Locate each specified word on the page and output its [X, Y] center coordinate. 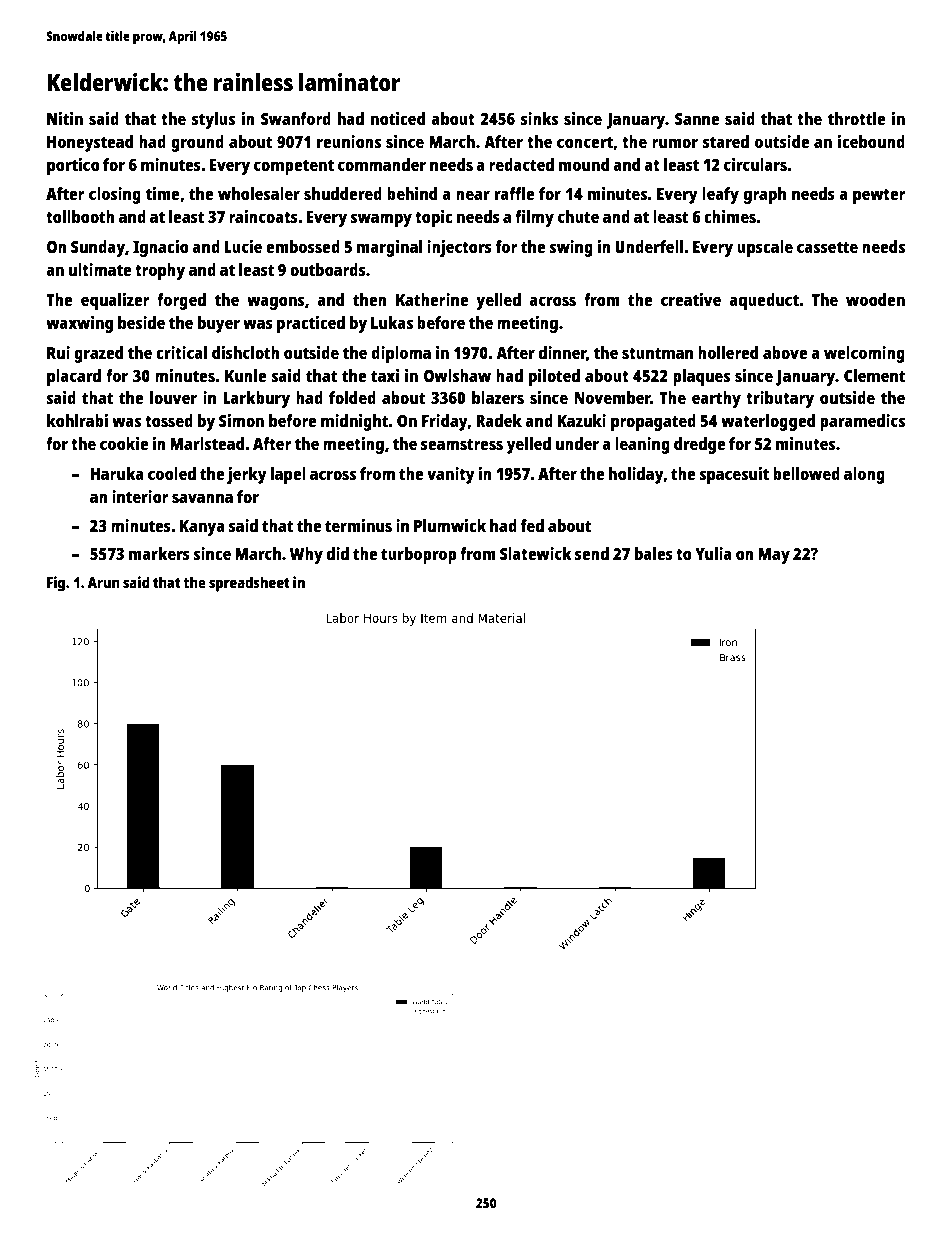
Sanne [697, 119]
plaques [701, 377]
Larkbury [256, 399]
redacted [521, 164]
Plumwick [450, 525]
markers [159, 553]
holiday [636, 475]
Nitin [65, 118]
